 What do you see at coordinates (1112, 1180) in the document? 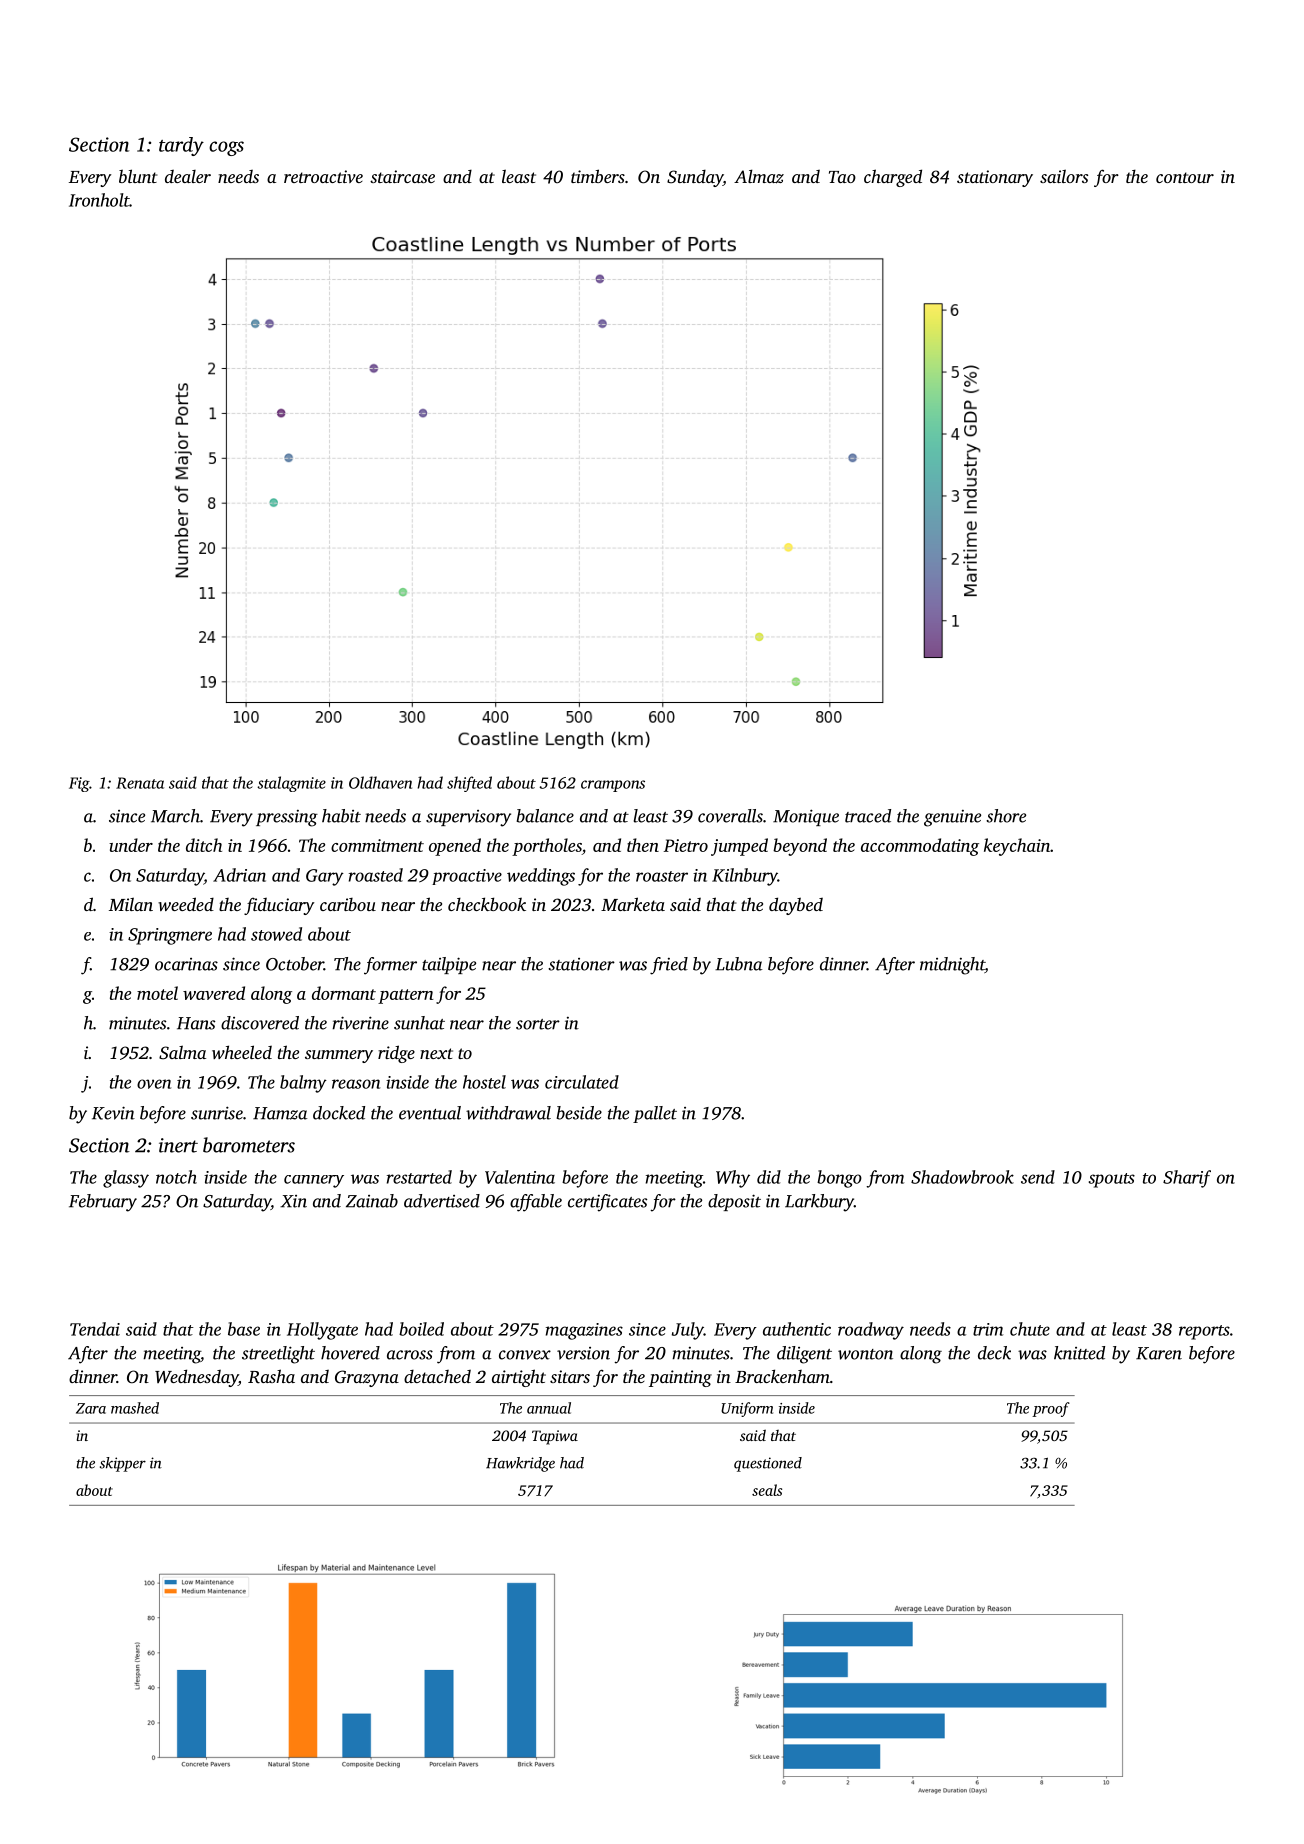
I see `spouts` at bounding box center [1112, 1180].
